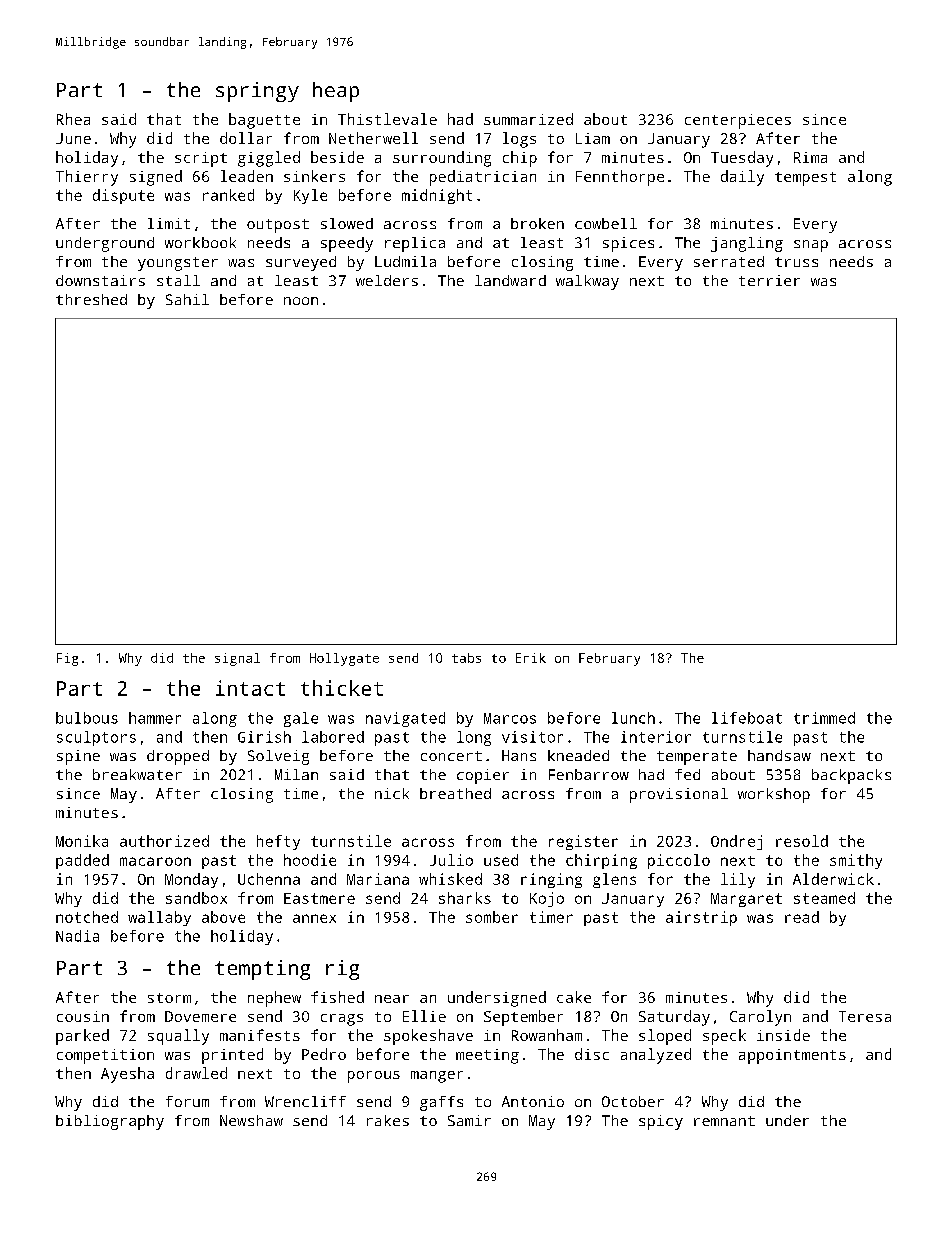  I want to click on Erik, so click(531, 658).
